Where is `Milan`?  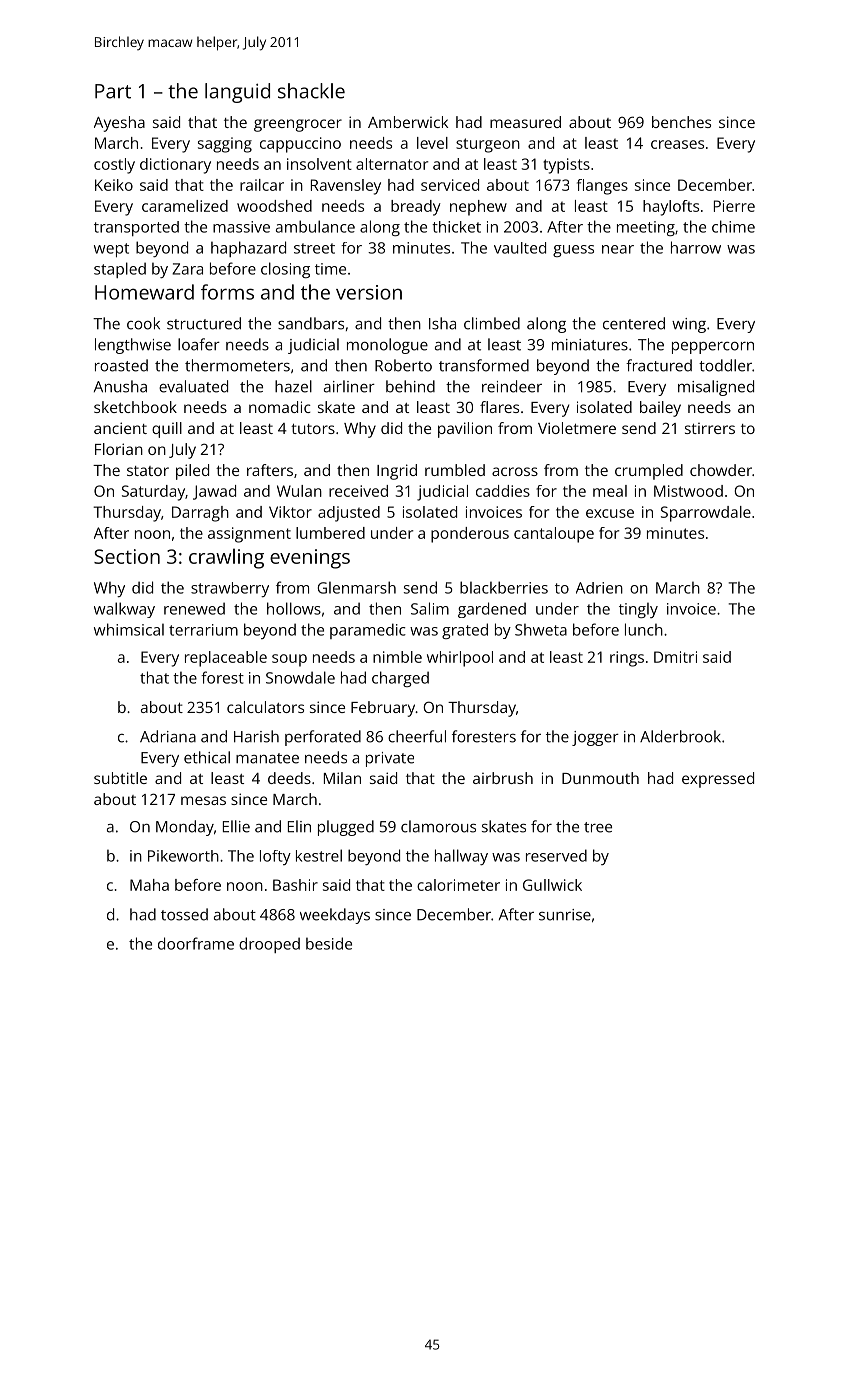 Milan is located at coordinates (342, 778).
